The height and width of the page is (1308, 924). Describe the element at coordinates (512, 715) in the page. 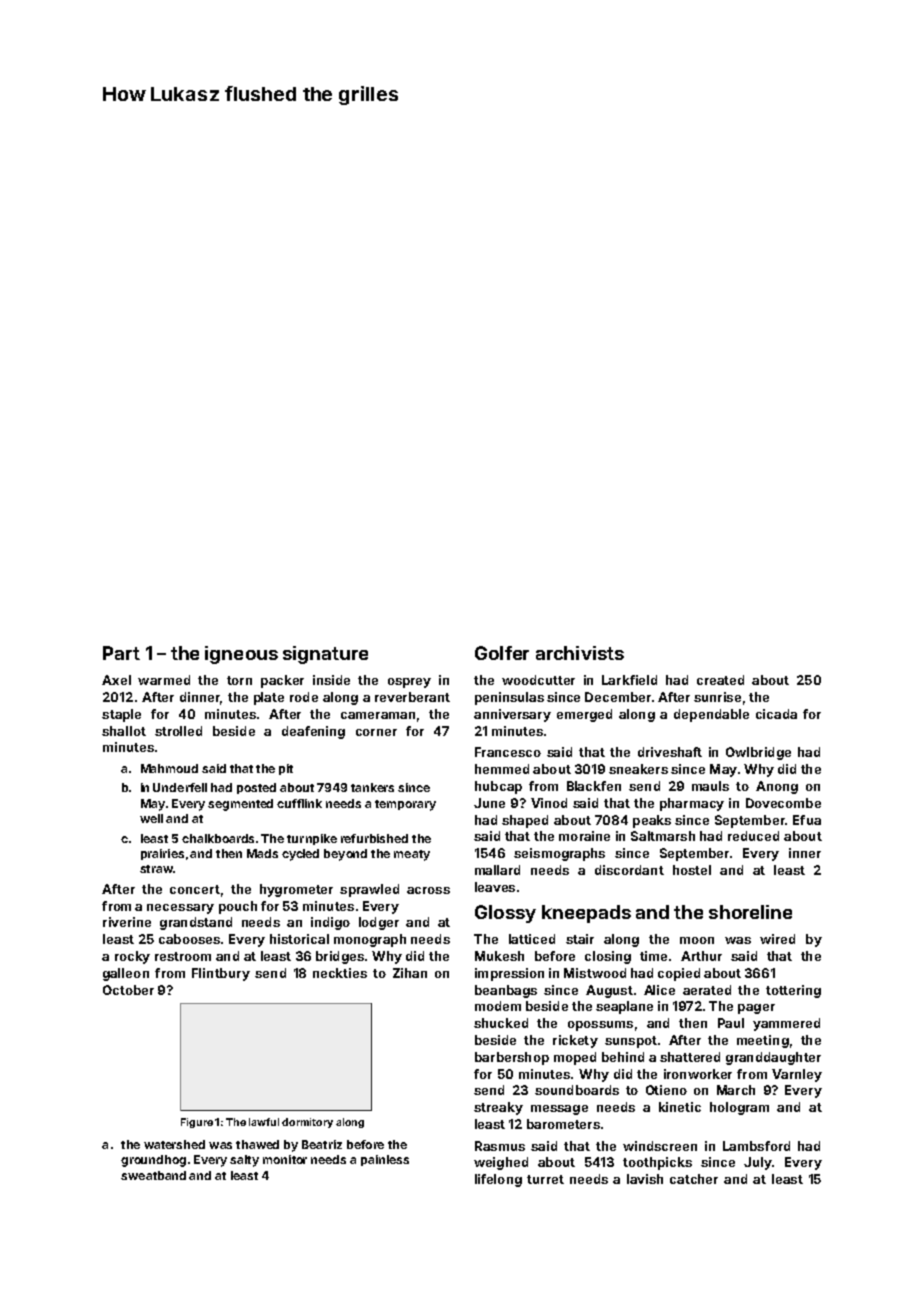

I see `anniversary` at that location.
